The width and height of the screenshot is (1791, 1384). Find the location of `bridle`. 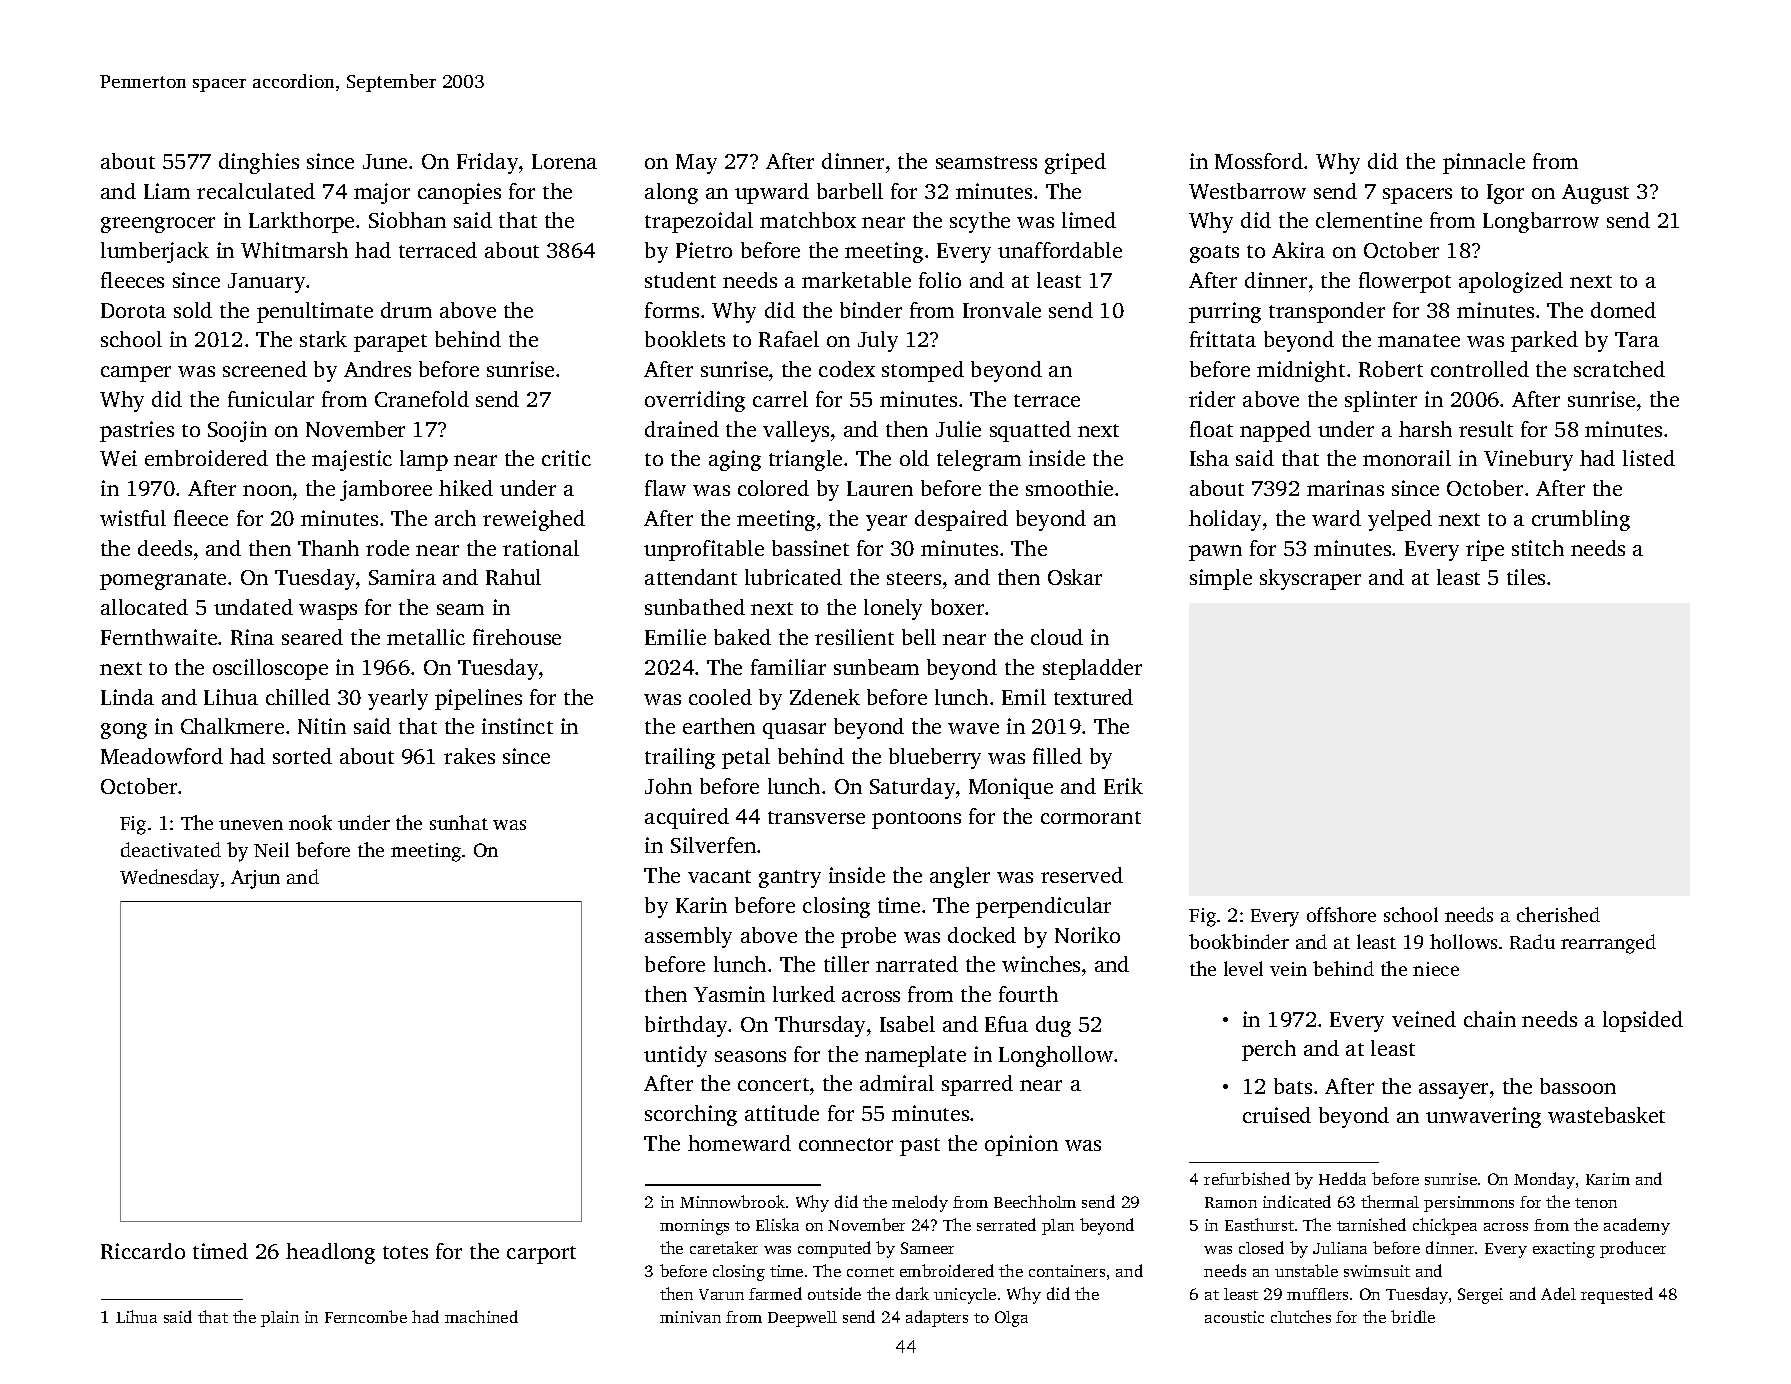

bridle is located at coordinates (1413, 1316).
